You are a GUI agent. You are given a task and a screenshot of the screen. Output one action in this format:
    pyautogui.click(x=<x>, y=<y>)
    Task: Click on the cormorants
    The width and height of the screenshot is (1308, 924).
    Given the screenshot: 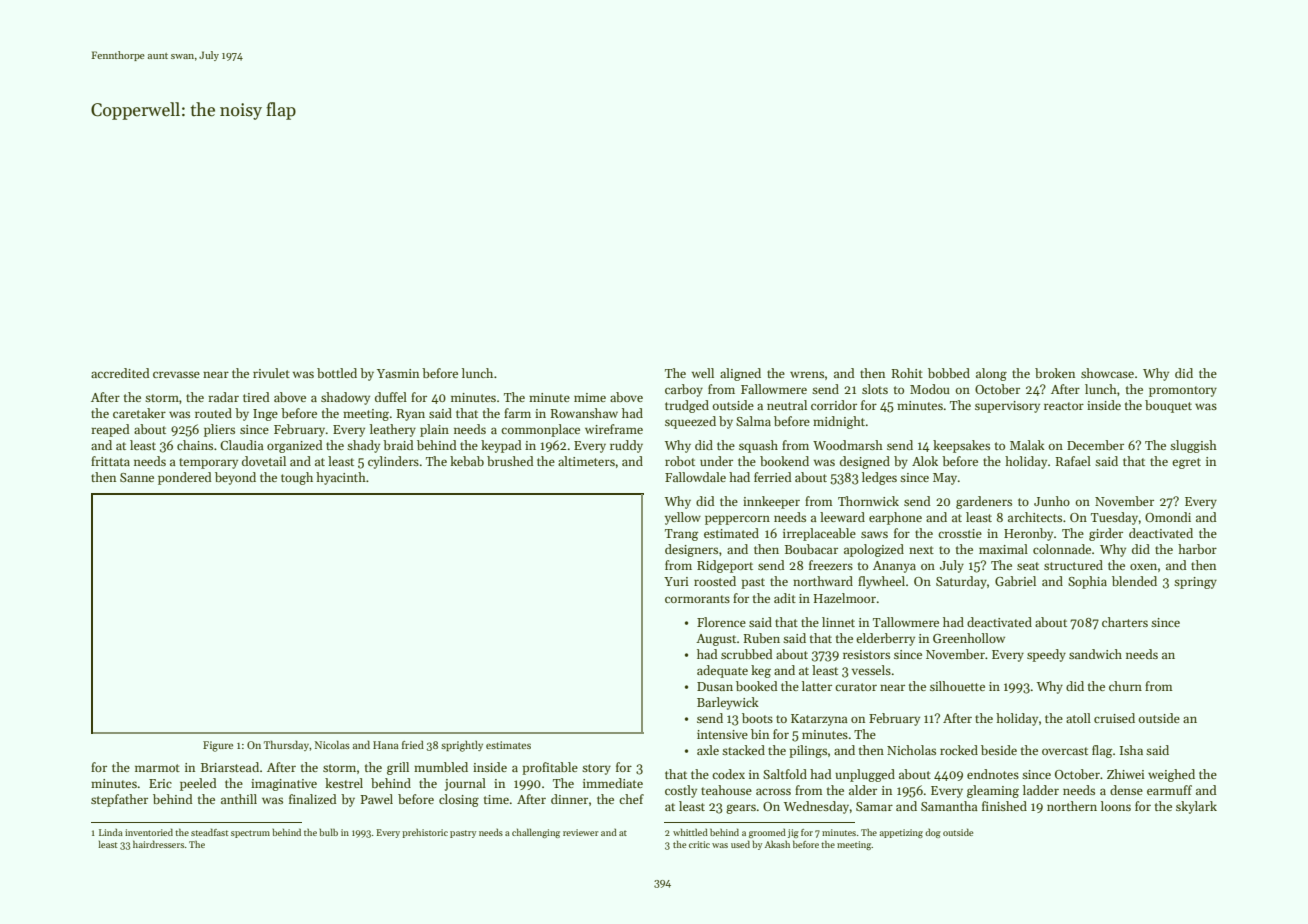 What is the action you would take?
    pyautogui.click(x=697, y=599)
